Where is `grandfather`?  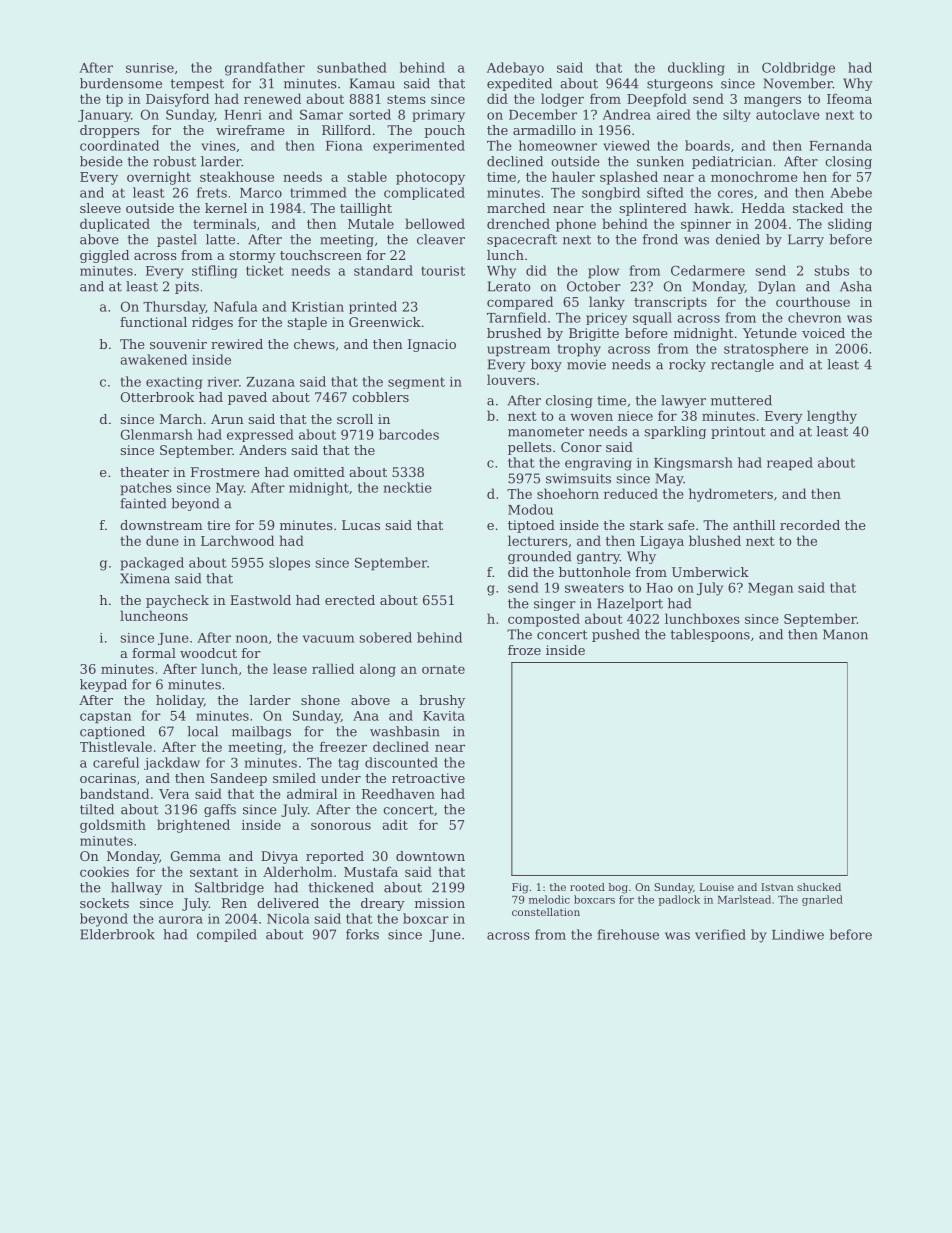
grandfather is located at coordinates (265, 69).
